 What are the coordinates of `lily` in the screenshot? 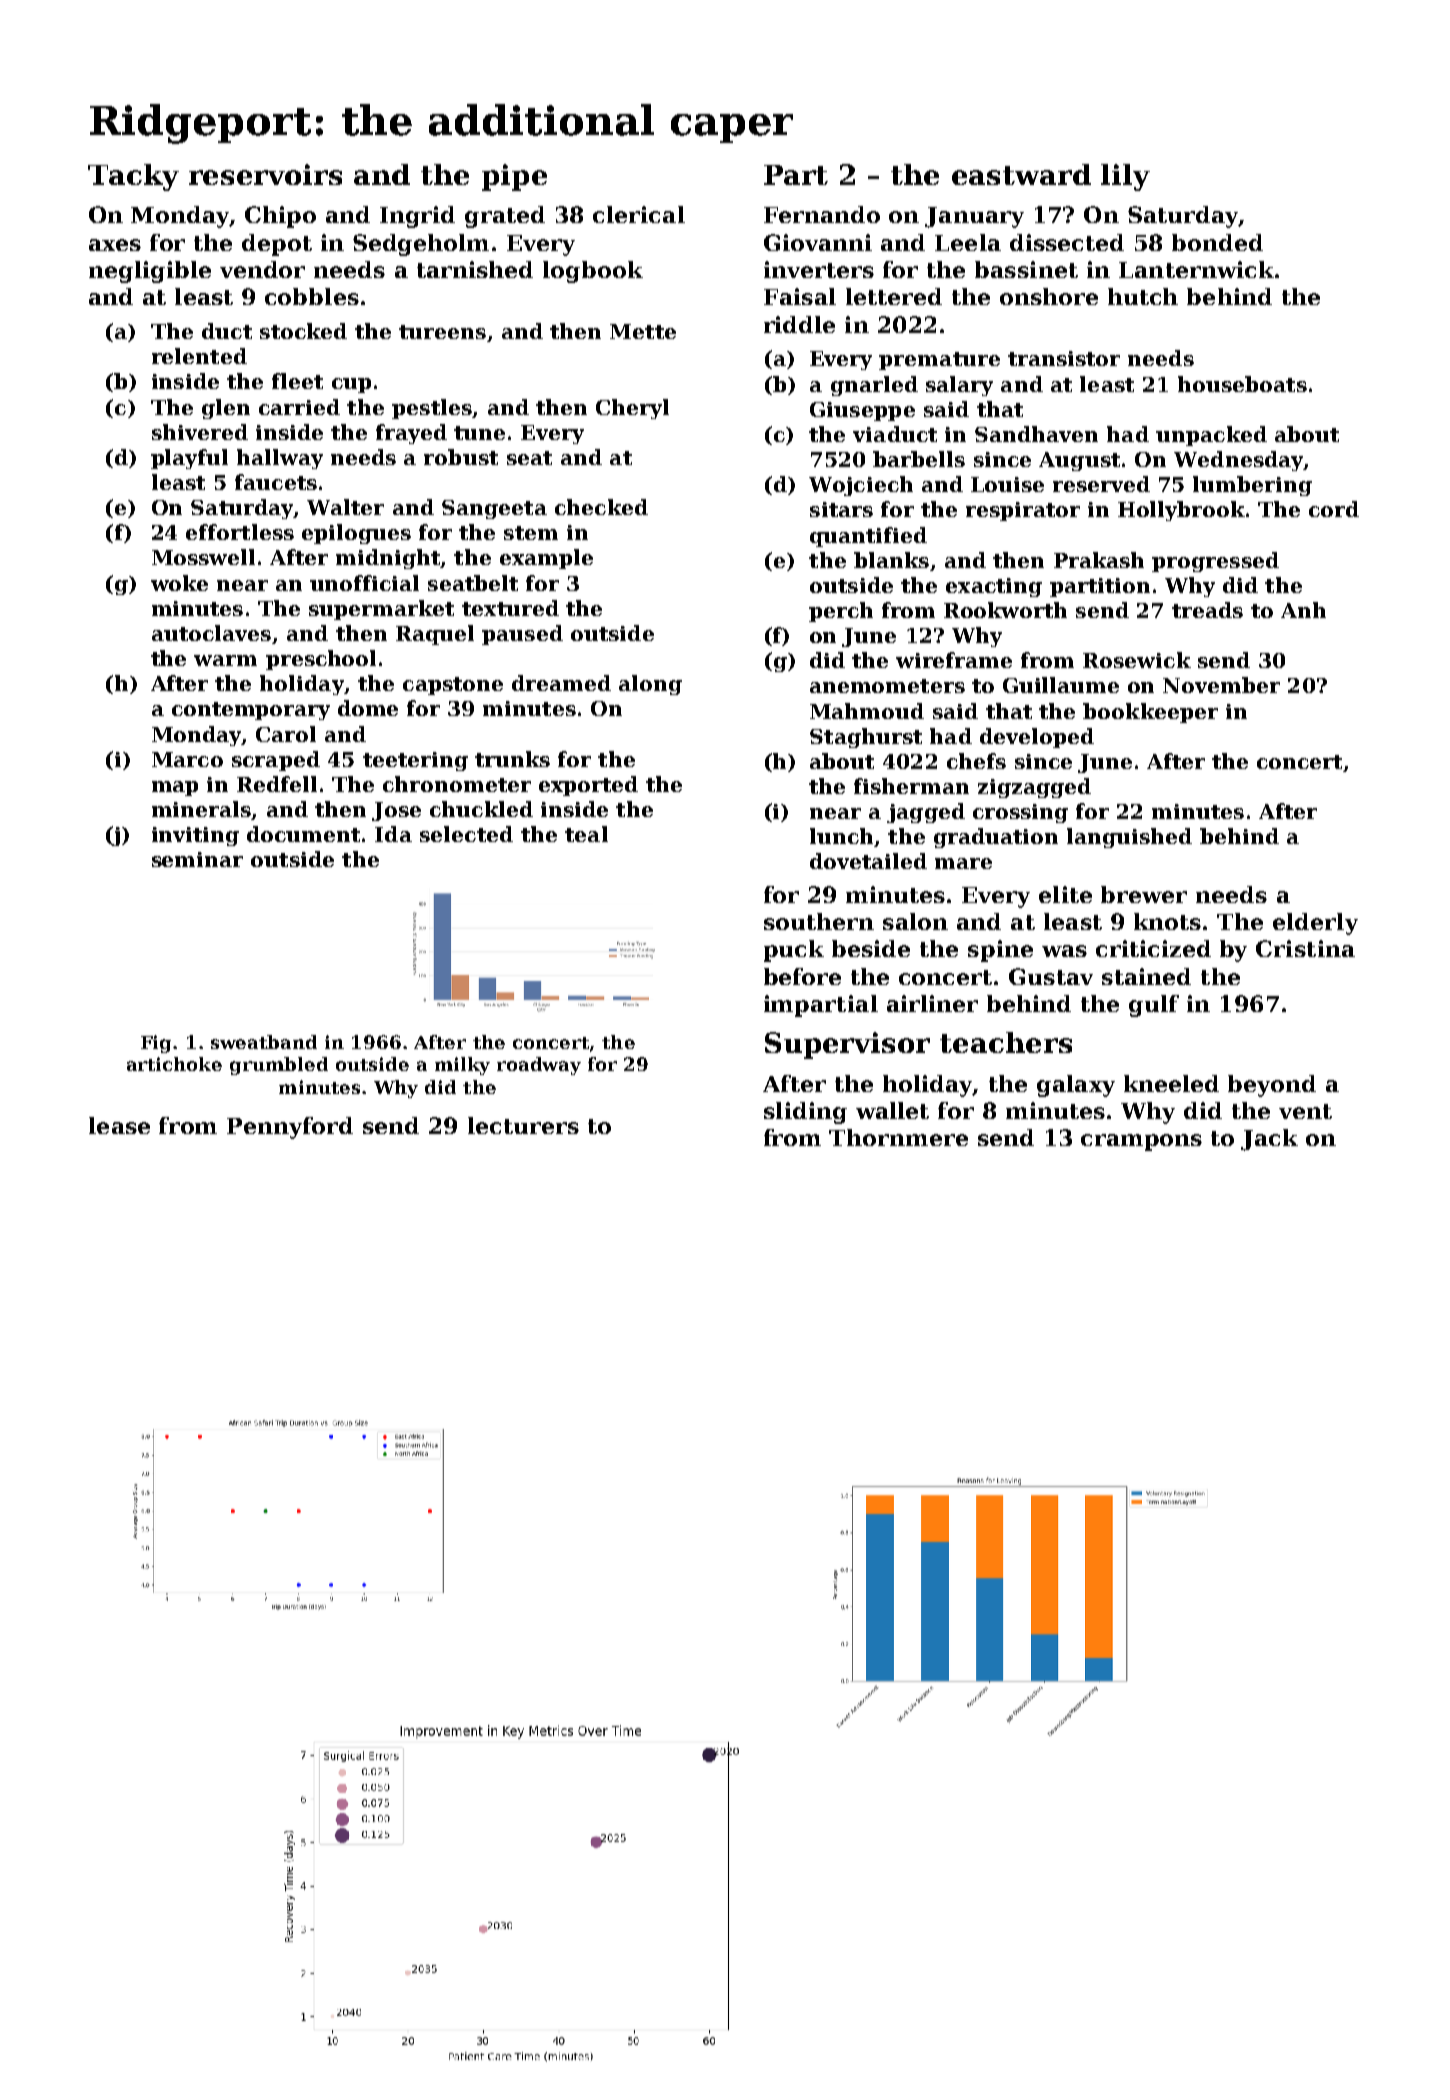 It's located at (1125, 177).
